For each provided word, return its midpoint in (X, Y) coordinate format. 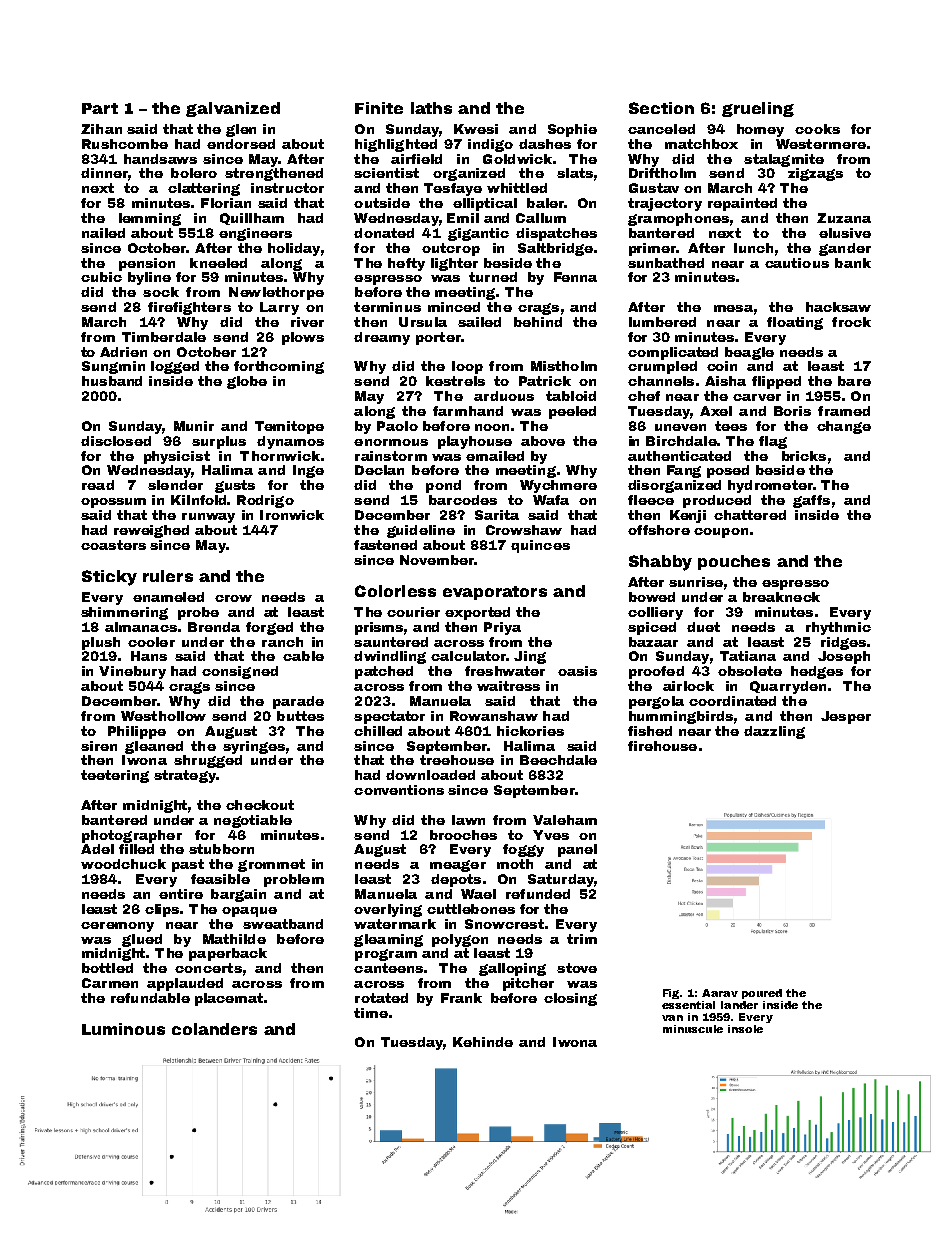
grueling (758, 109)
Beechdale (558, 760)
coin (722, 366)
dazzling (774, 732)
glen (241, 130)
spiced (652, 628)
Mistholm (564, 366)
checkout (260, 805)
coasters (113, 545)
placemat (229, 999)
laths (431, 108)
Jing (530, 657)
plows (303, 338)
